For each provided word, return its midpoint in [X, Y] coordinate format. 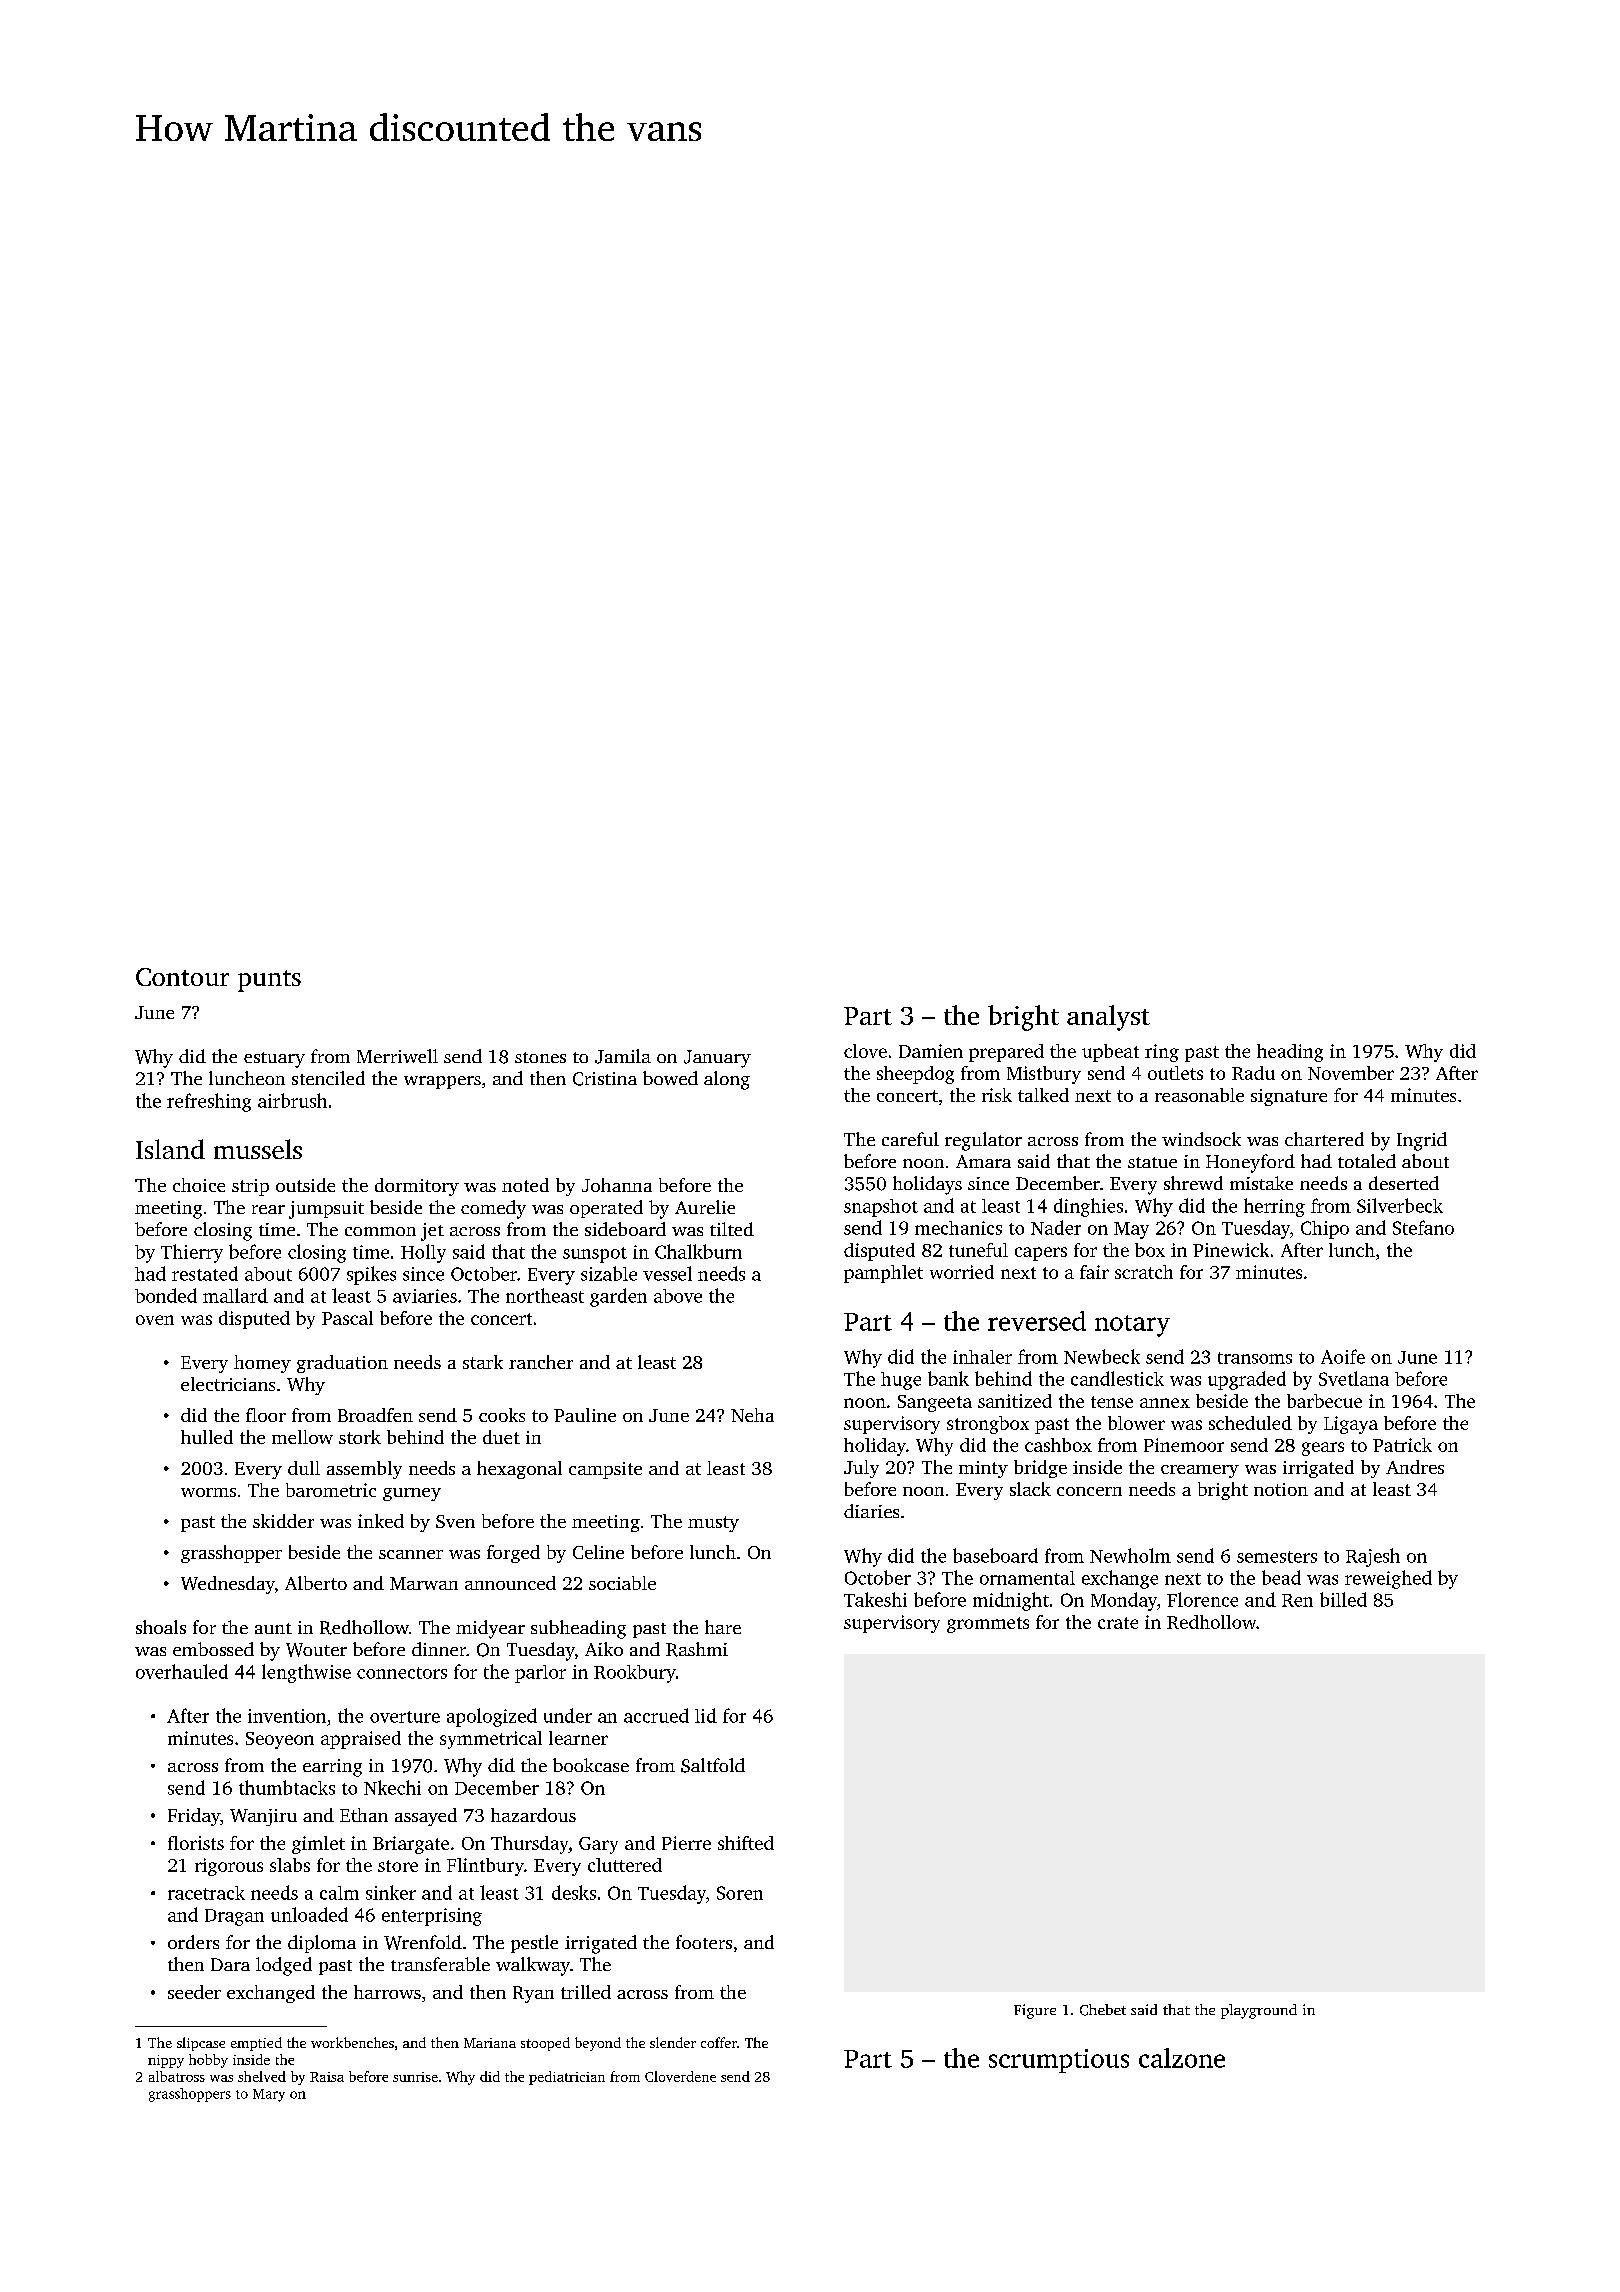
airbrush [292, 1100]
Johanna [617, 1185]
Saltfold [713, 1765]
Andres [1415, 1467]
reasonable [1199, 1095]
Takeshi [875, 1599]
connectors [402, 1673]
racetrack [206, 1893]
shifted [746, 1843]
